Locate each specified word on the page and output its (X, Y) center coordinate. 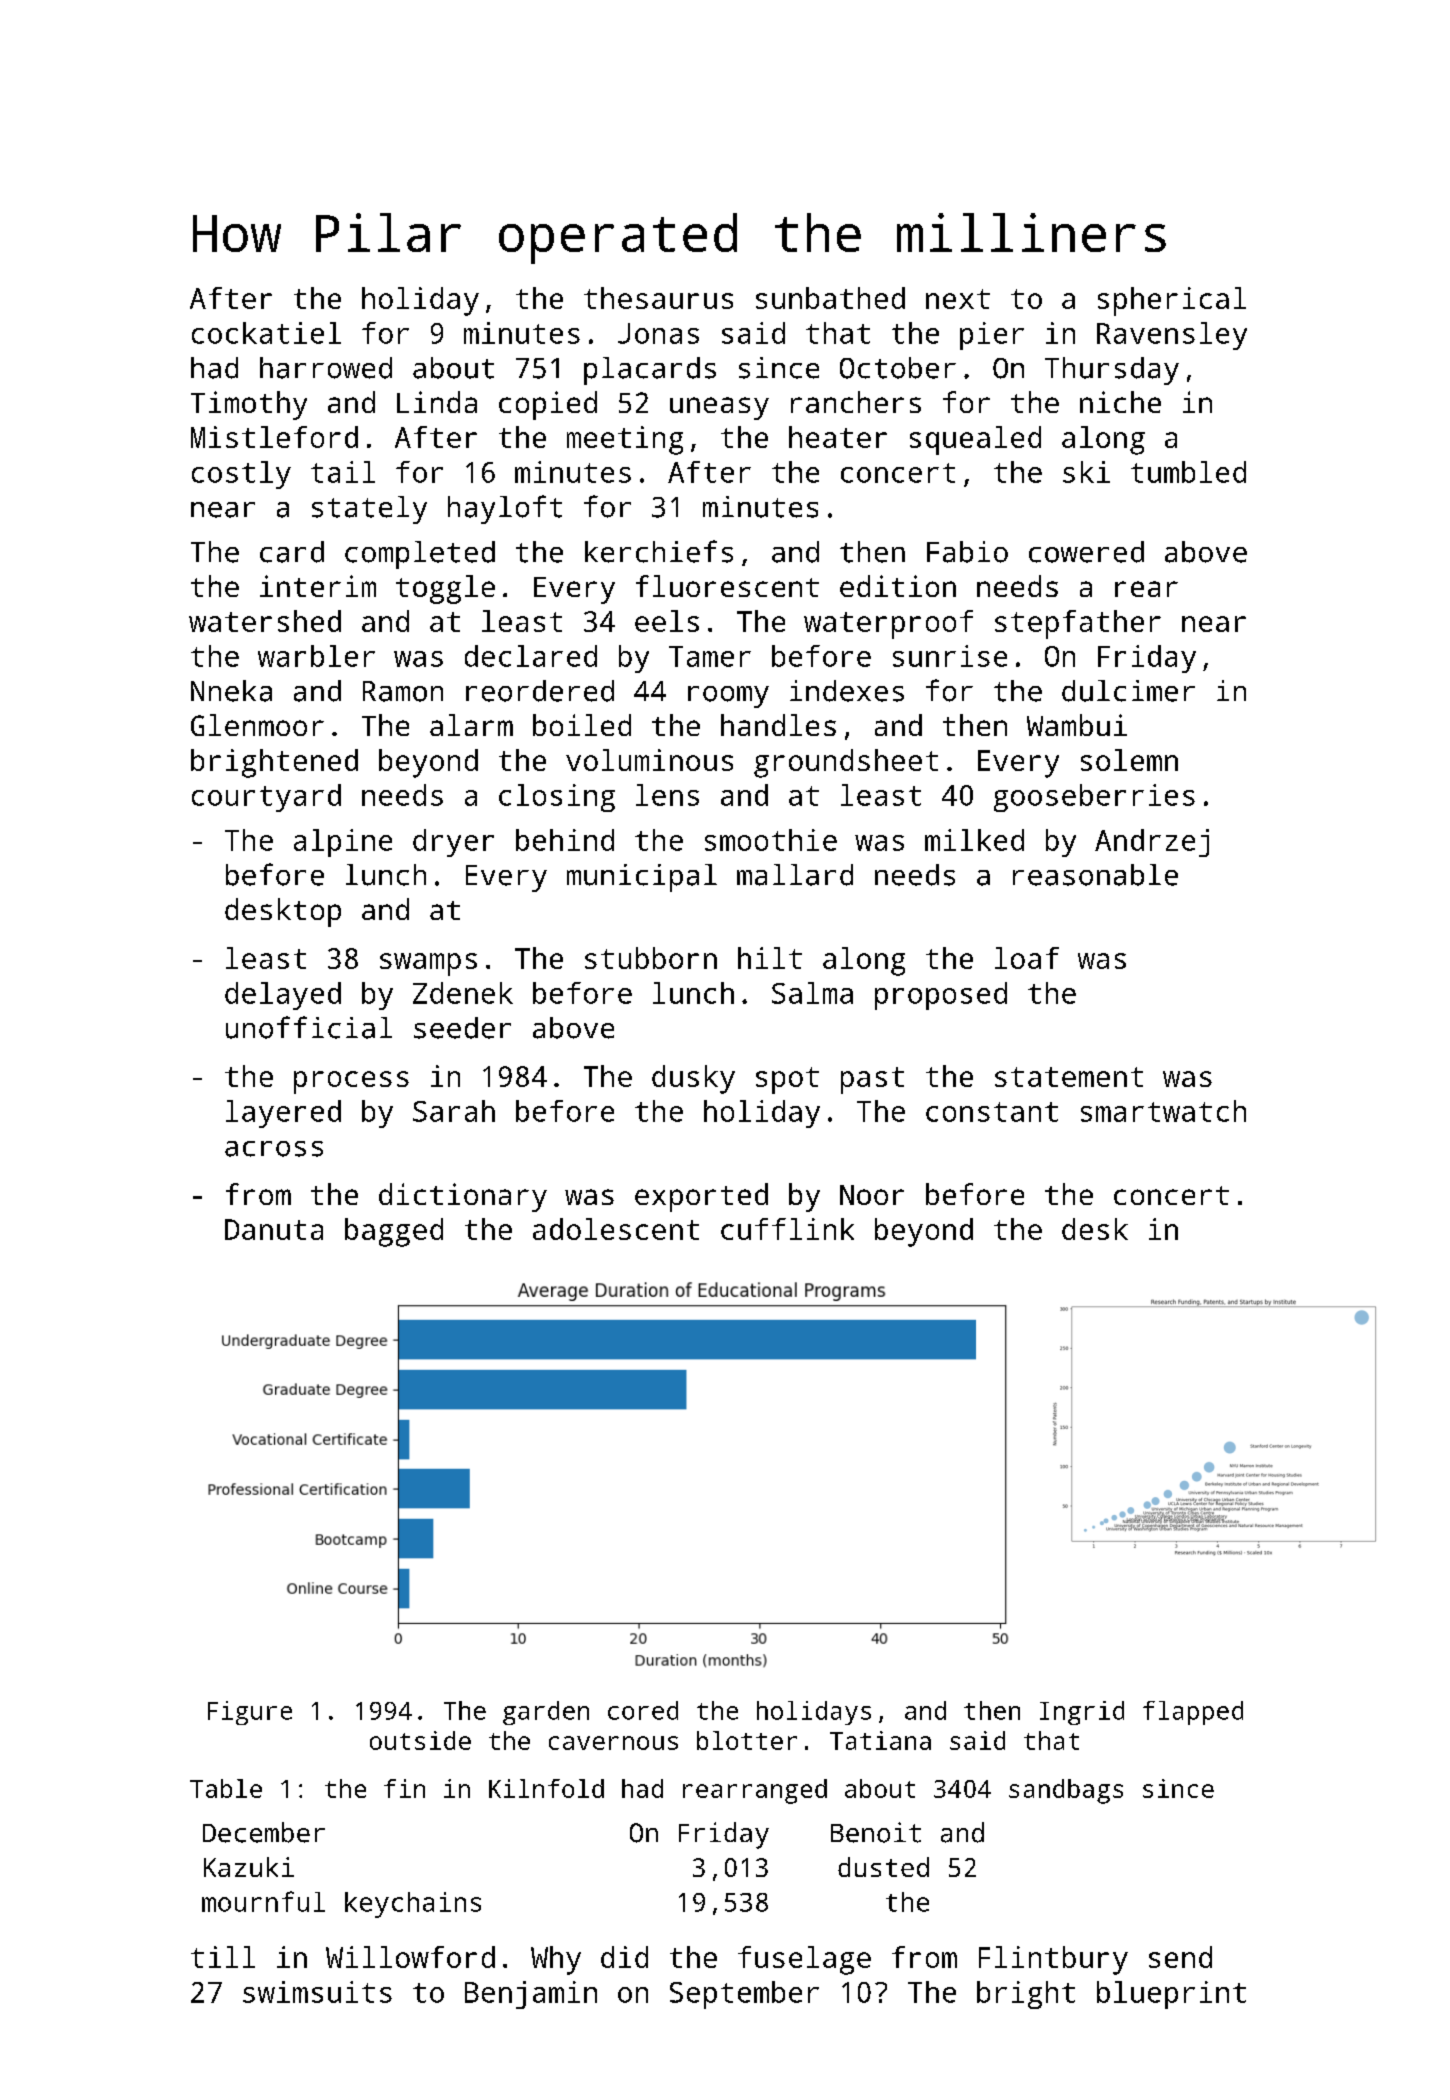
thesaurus (658, 298)
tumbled (1188, 472)
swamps (428, 964)
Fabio (967, 552)
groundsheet (846, 763)
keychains (413, 1905)
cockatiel (266, 333)
